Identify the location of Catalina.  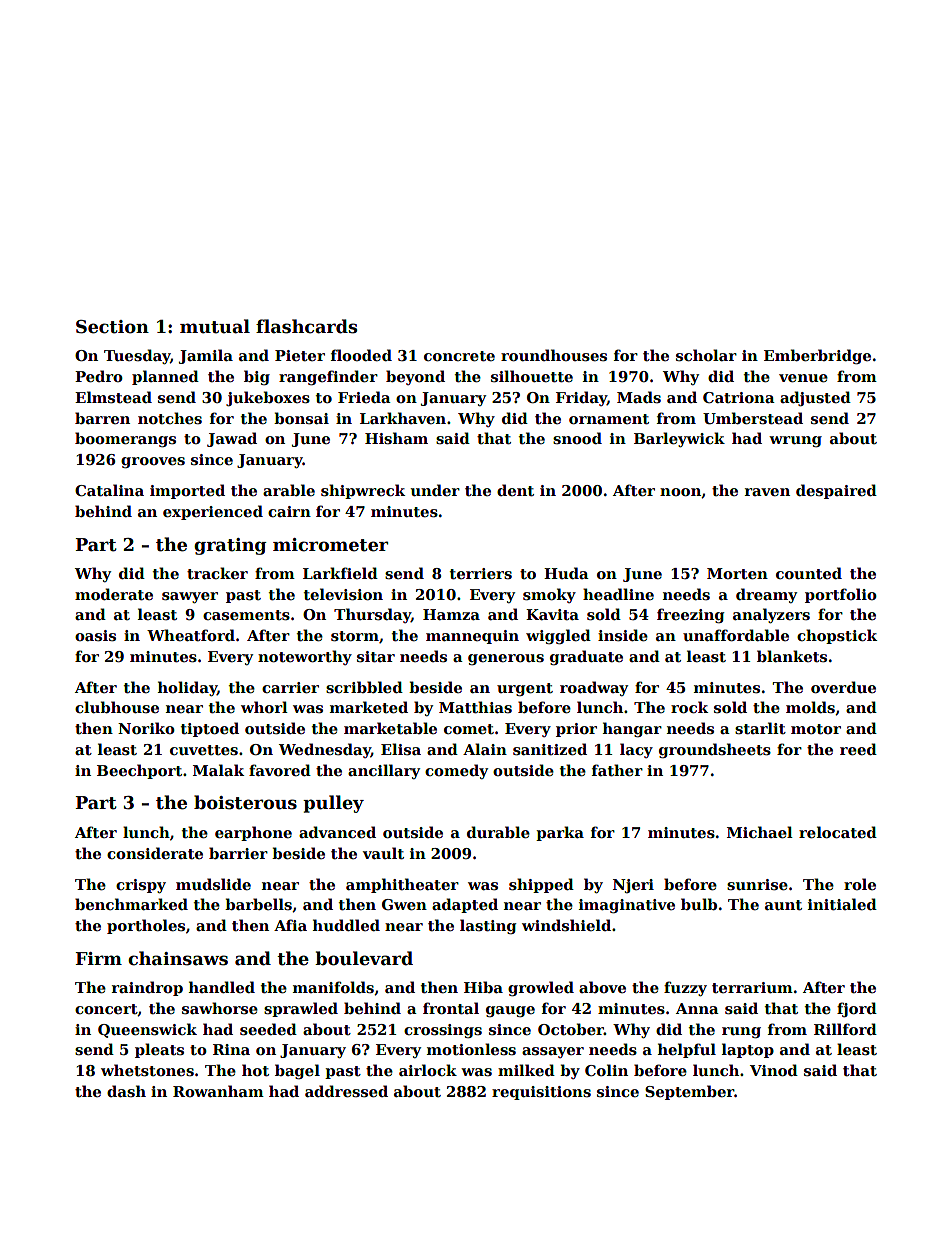
(109, 490).
